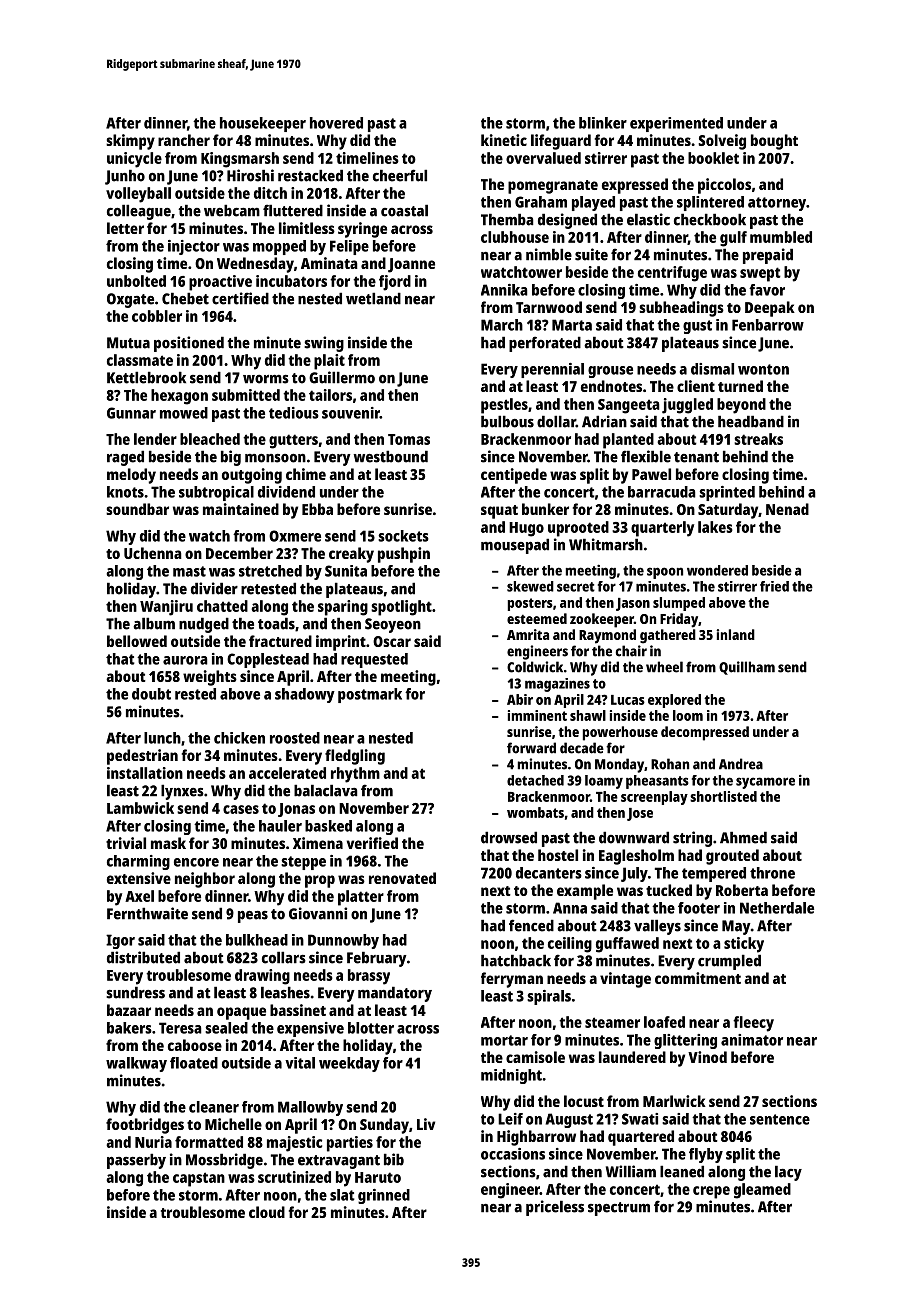  What do you see at coordinates (603, 123) in the image?
I see `blinker` at bounding box center [603, 123].
